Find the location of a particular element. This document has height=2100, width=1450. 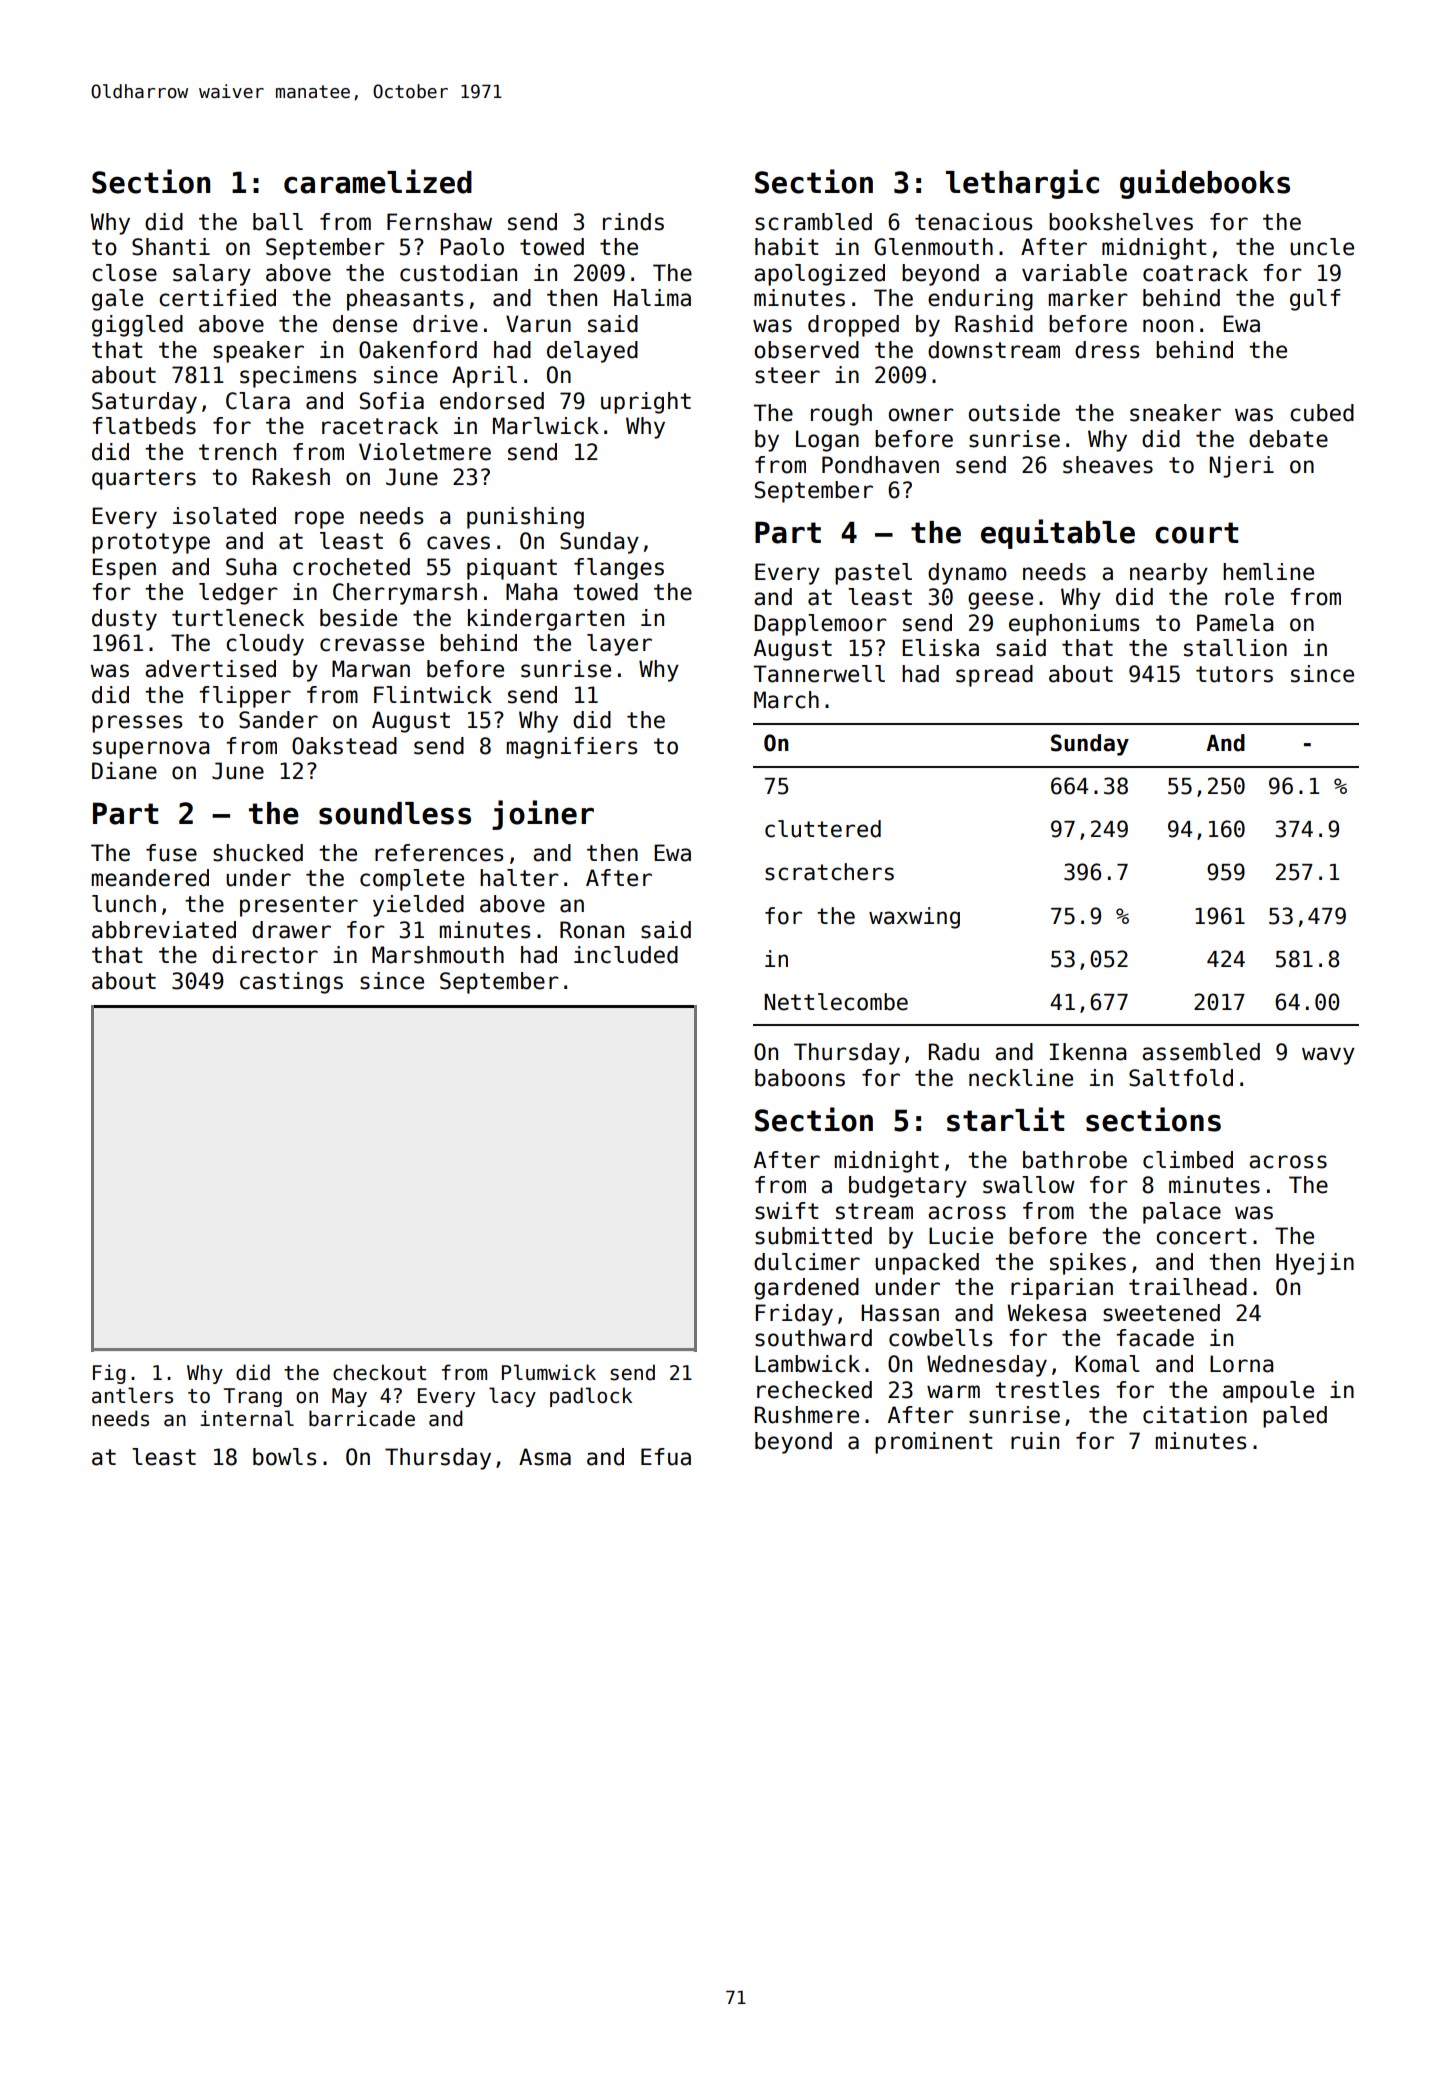

noon is located at coordinates (1168, 326).
